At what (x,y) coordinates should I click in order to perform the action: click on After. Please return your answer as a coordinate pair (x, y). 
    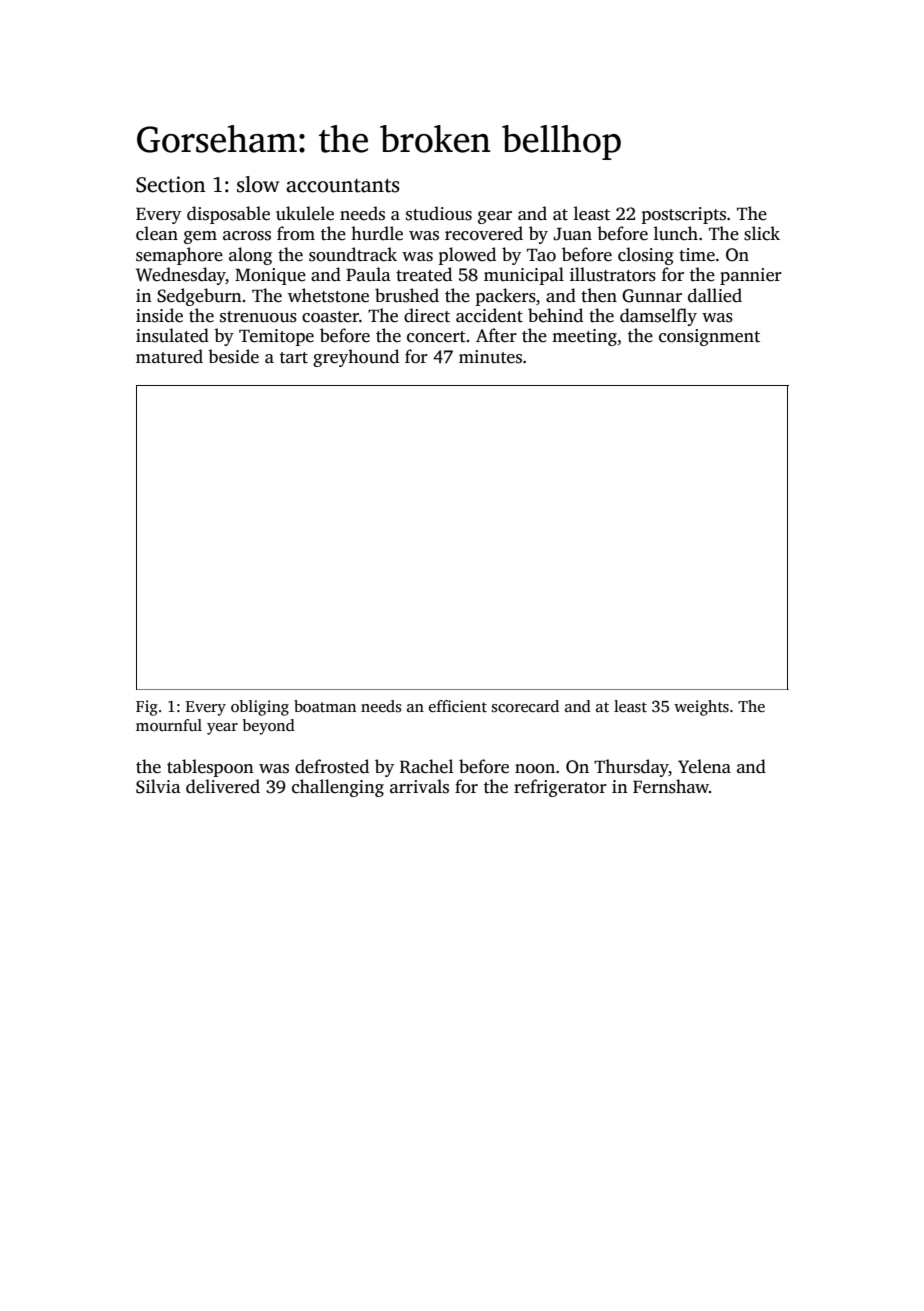
    Looking at the image, I should click on (496, 335).
